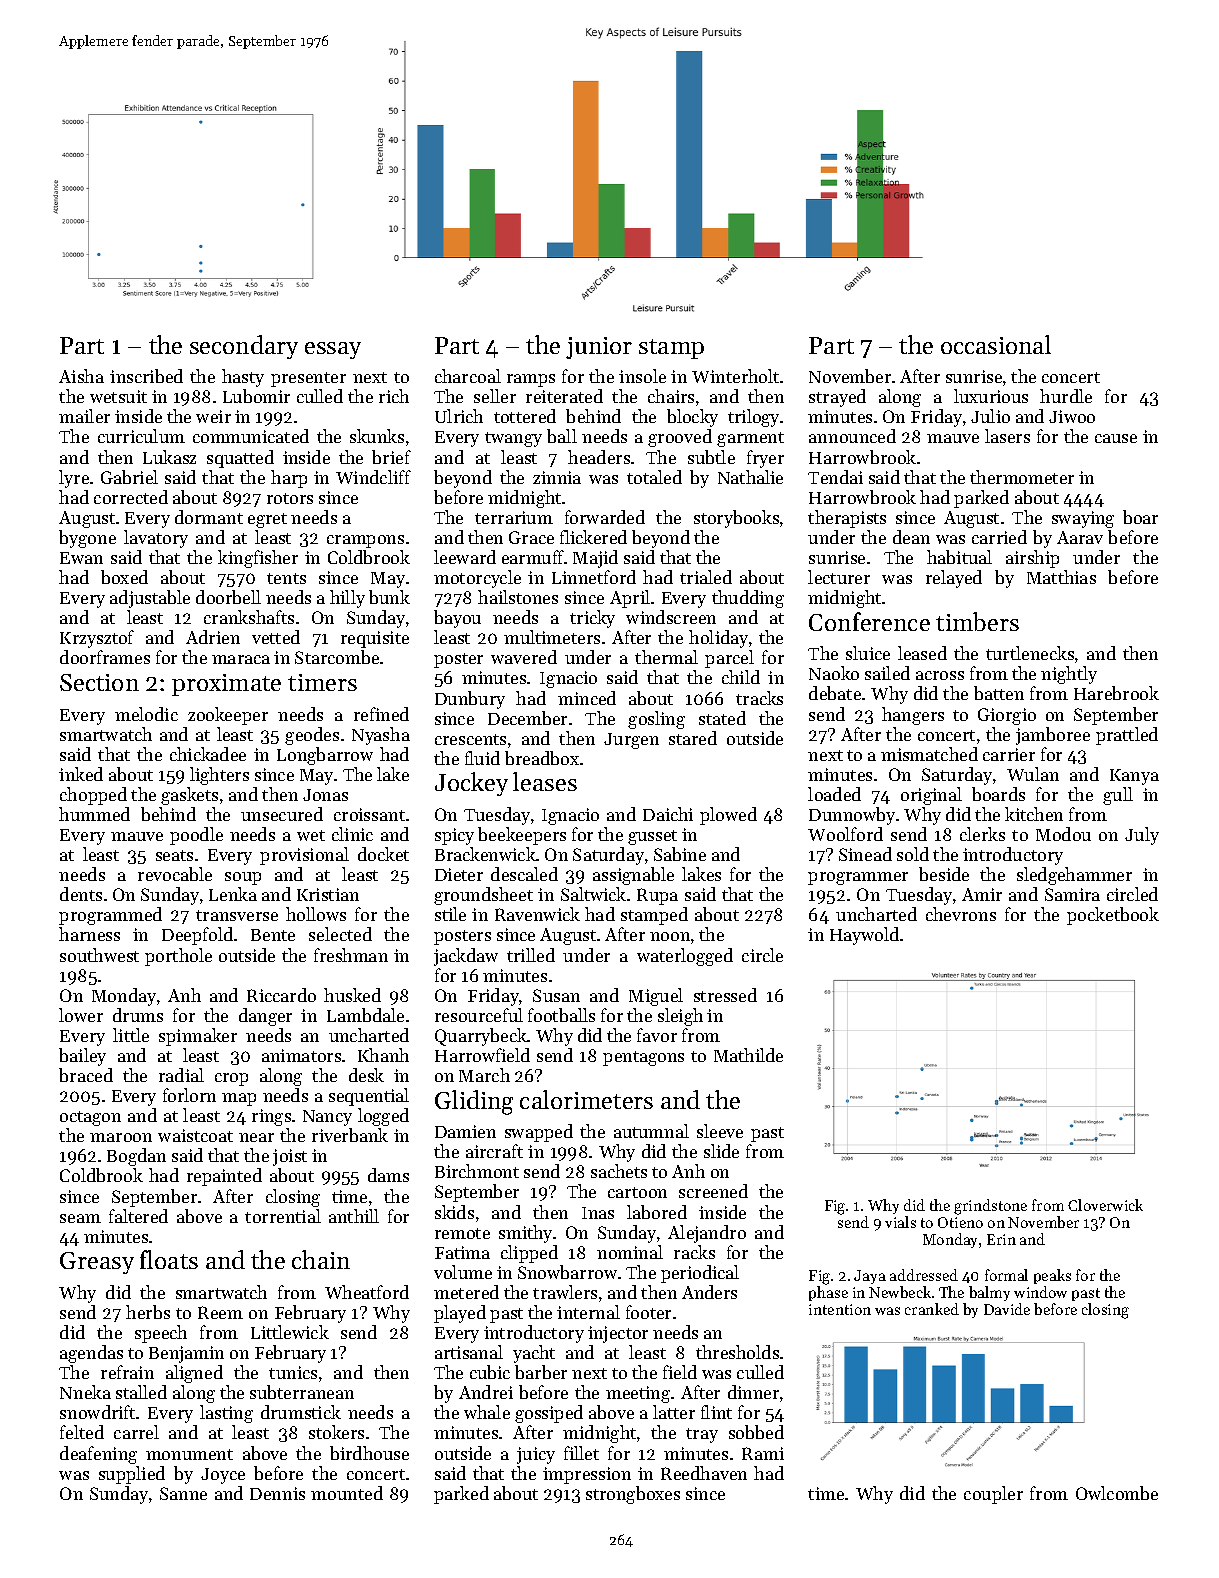 Image resolution: width=1219 pixels, height=1578 pixels. Describe the element at coordinates (599, 348) in the screenshot. I see `junior` at that location.
